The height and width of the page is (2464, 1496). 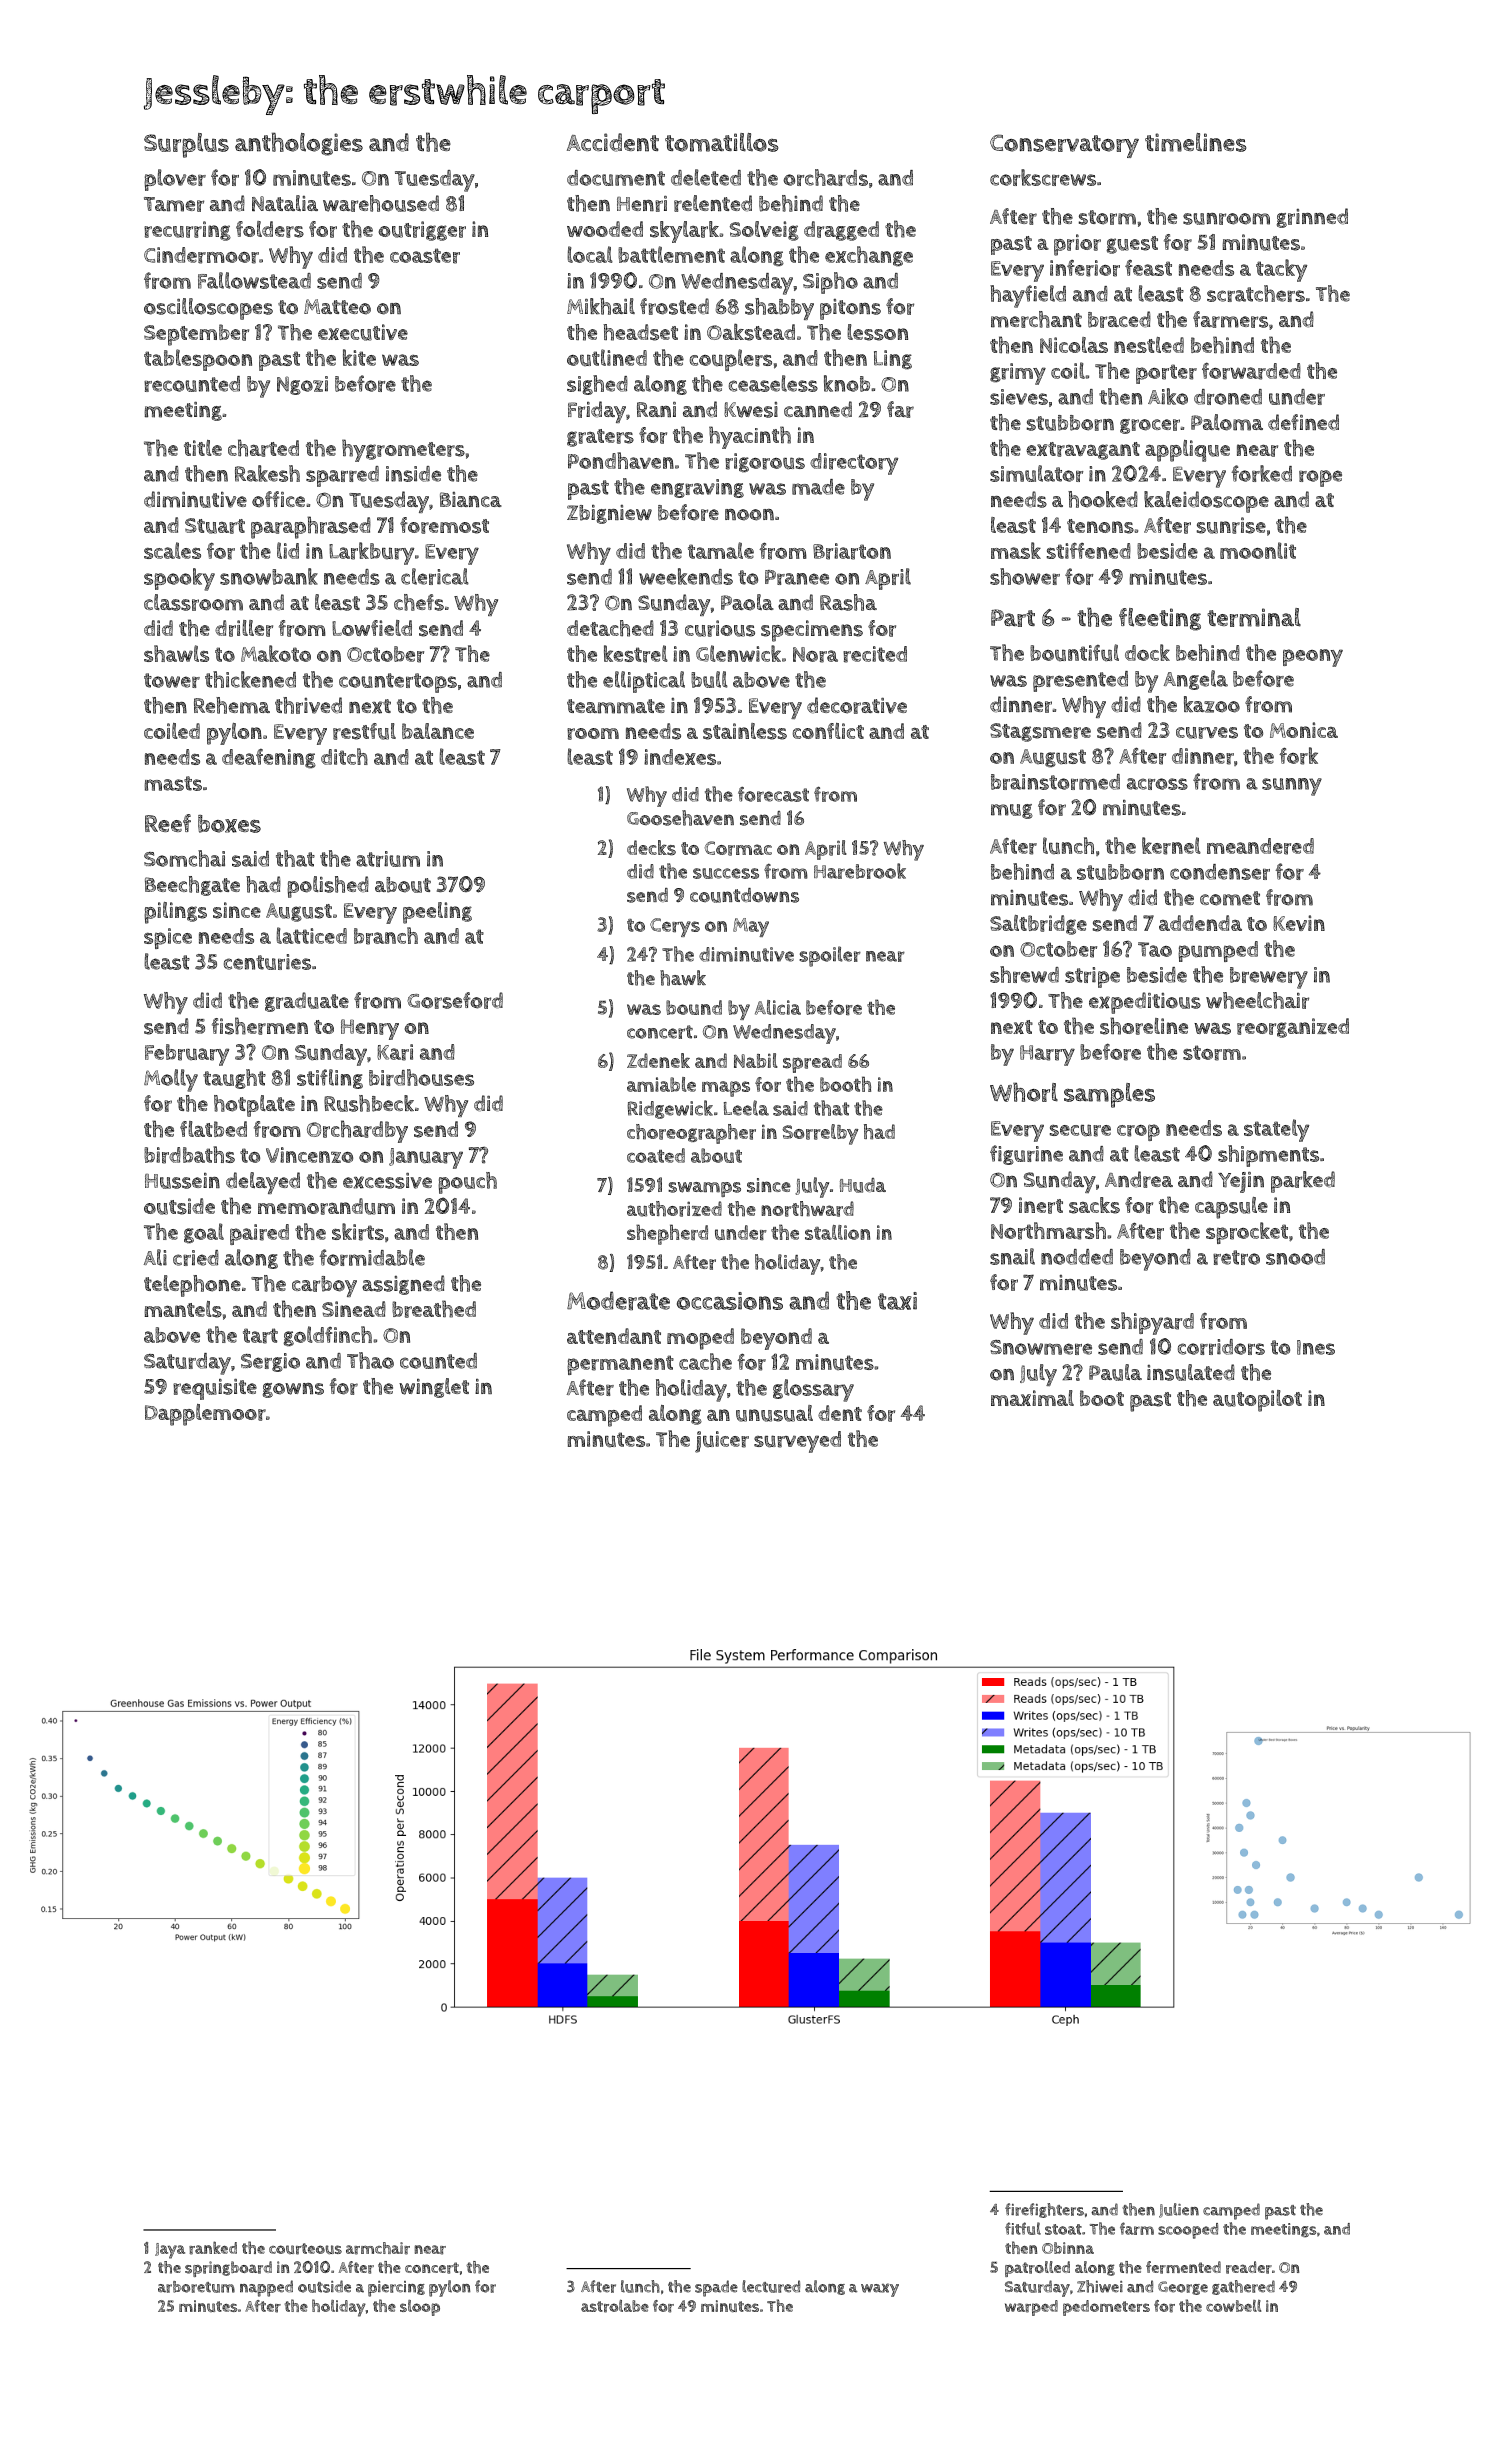 What do you see at coordinates (830, 956) in the page?
I see `spoiler` at bounding box center [830, 956].
